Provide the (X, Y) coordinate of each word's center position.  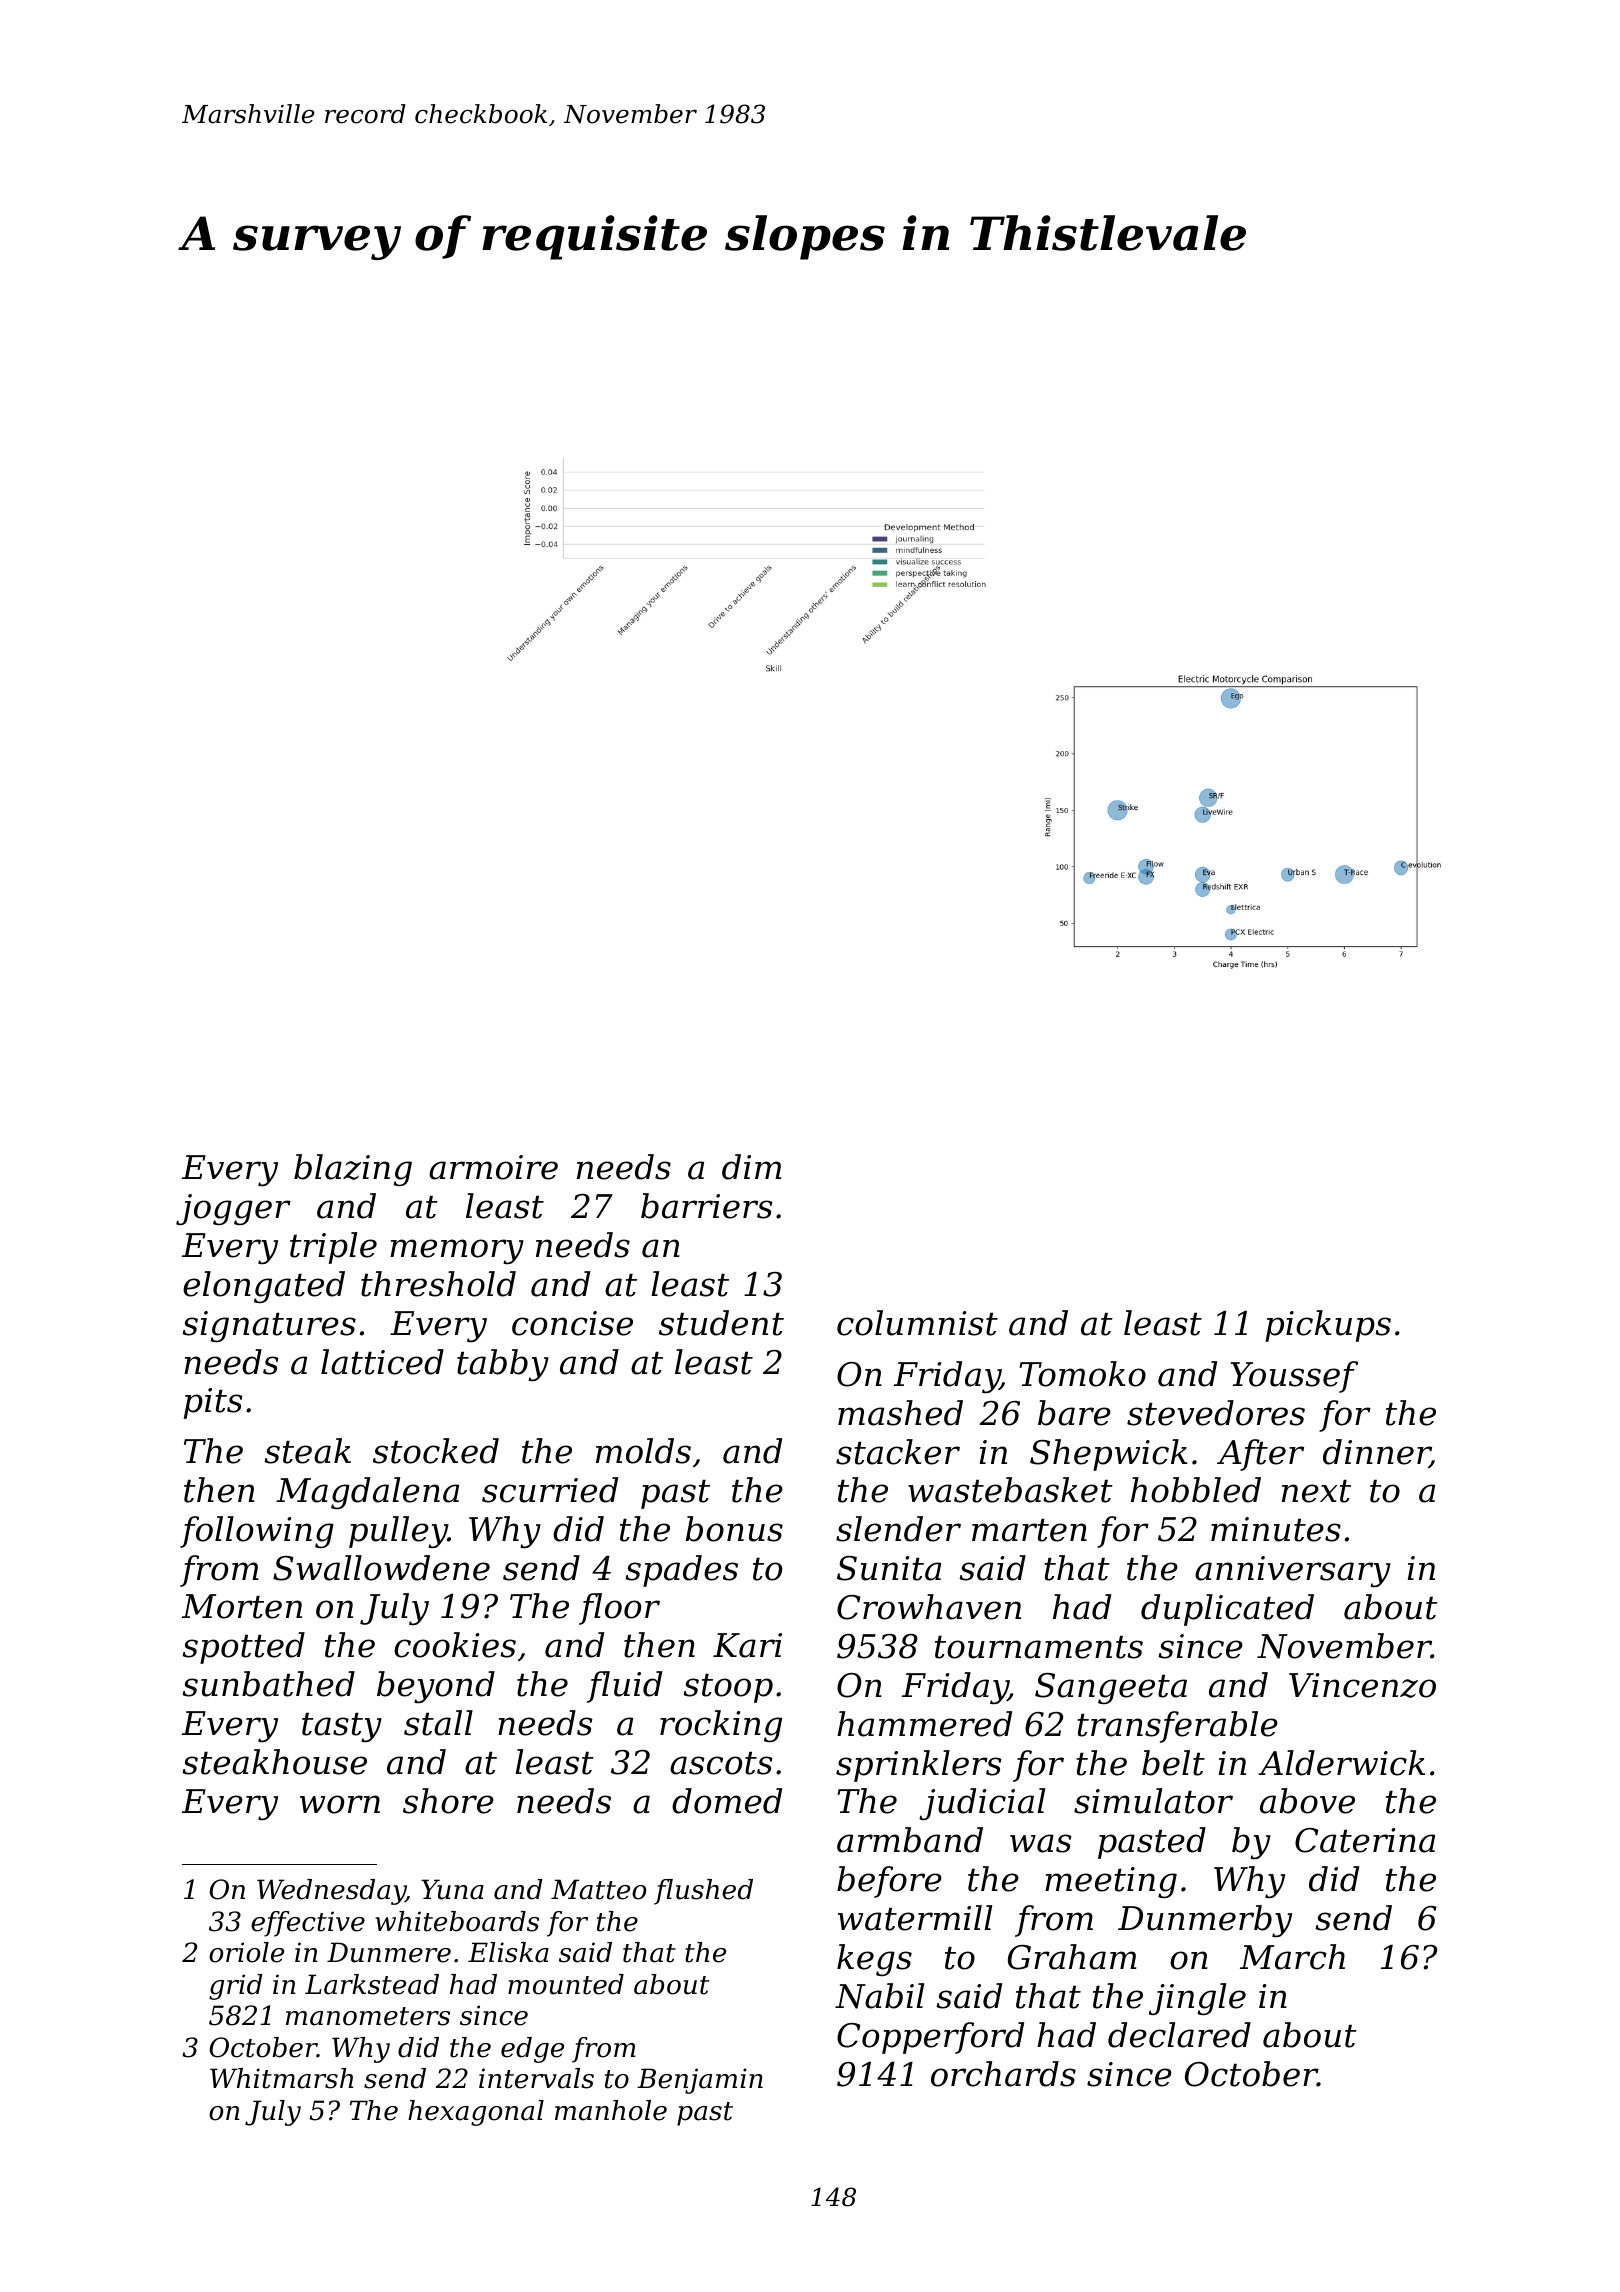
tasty (342, 1727)
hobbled (1196, 1490)
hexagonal (476, 2113)
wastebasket (1010, 1490)
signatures (269, 1326)
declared (1179, 2035)
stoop (728, 1688)
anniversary (1293, 1571)
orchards (1003, 2074)
